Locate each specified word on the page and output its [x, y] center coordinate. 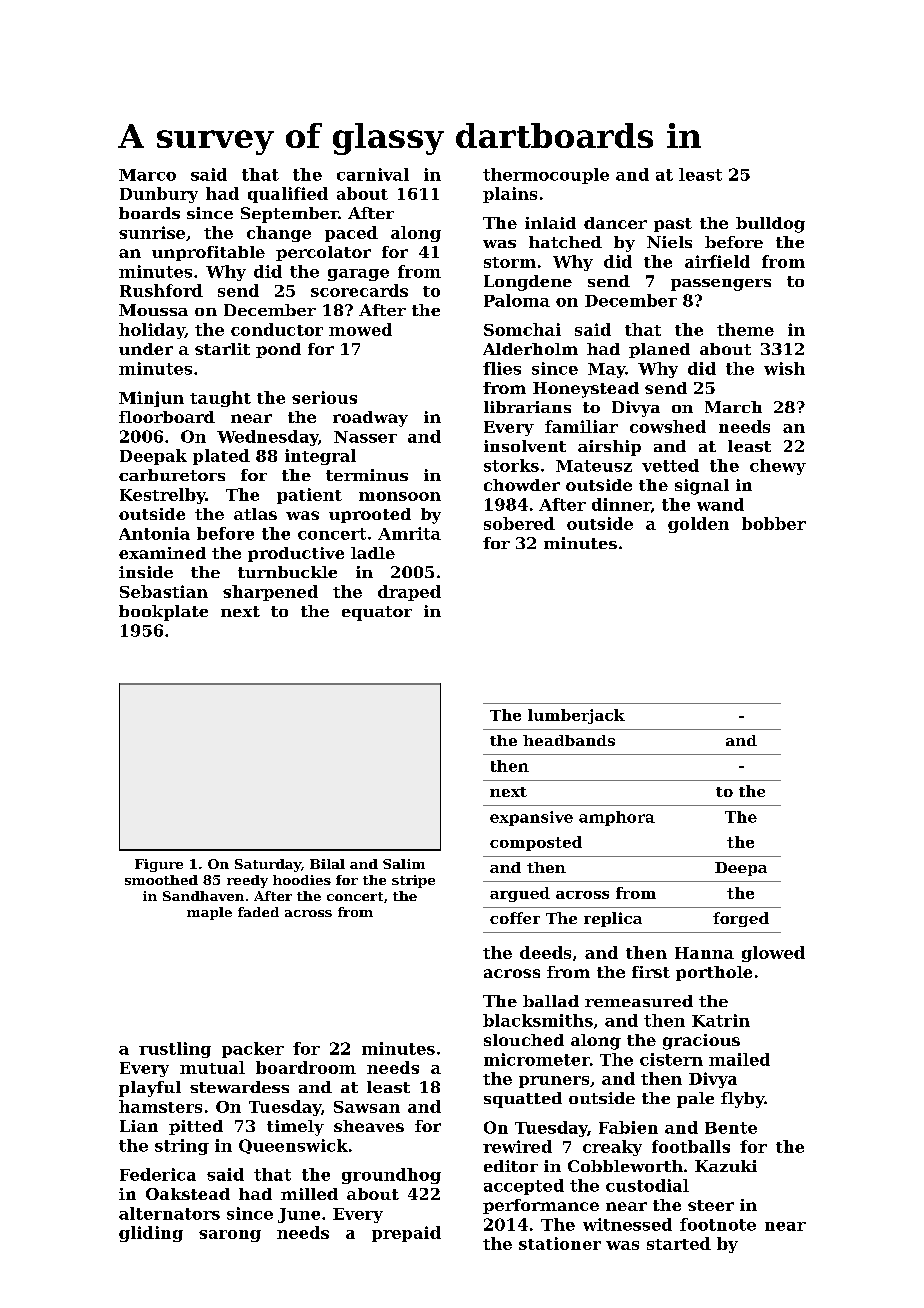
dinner [621, 504]
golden [698, 525]
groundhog [391, 1176]
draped [409, 593]
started [679, 1243]
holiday [152, 331]
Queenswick [293, 1146]
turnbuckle [287, 572]
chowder [522, 485]
